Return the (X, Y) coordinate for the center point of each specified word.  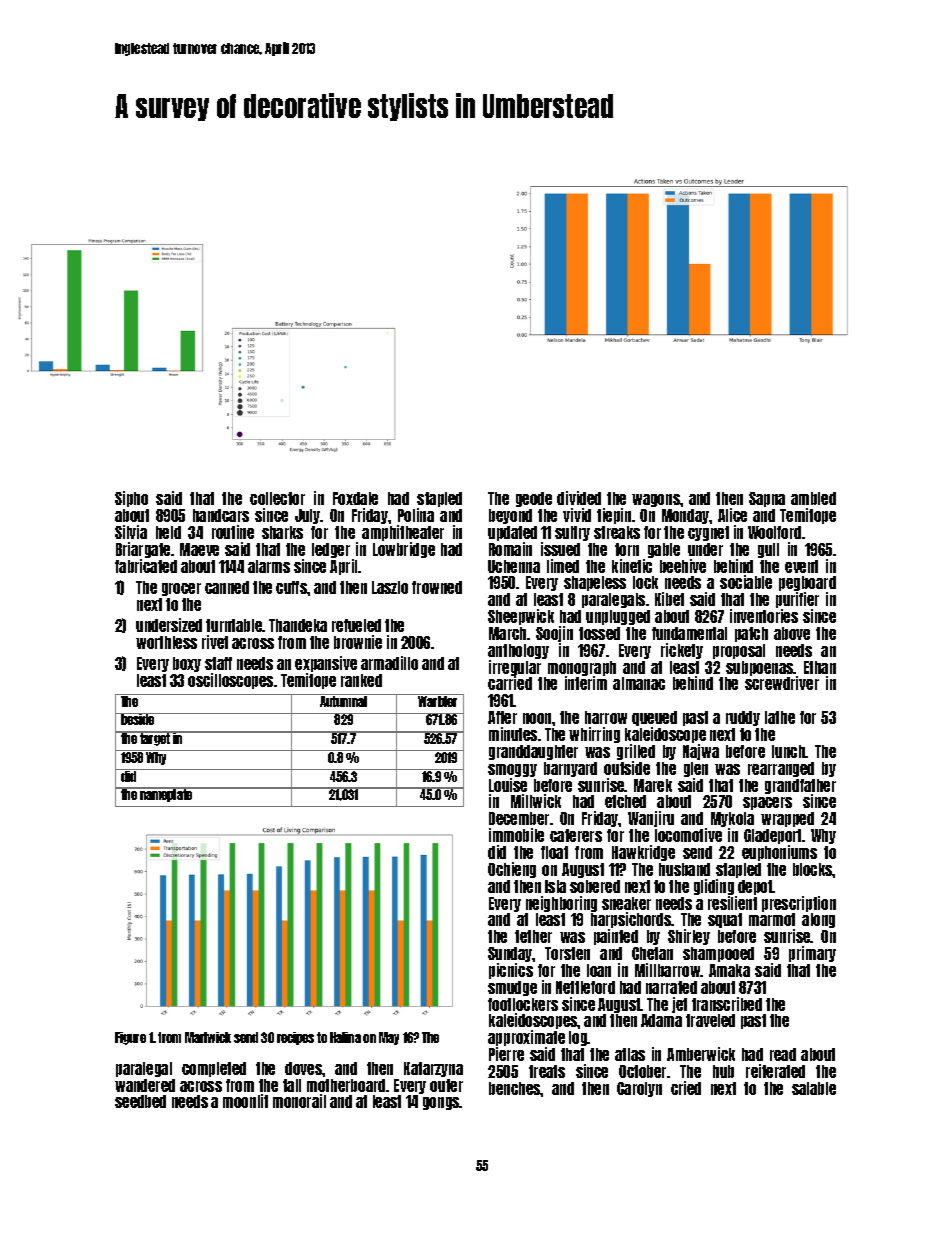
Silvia (131, 532)
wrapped (787, 819)
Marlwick (208, 1037)
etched (625, 801)
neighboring (561, 904)
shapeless (595, 583)
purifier (797, 600)
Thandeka (298, 625)
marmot (772, 919)
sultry (572, 533)
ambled (813, 498)
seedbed (140, 1101)
